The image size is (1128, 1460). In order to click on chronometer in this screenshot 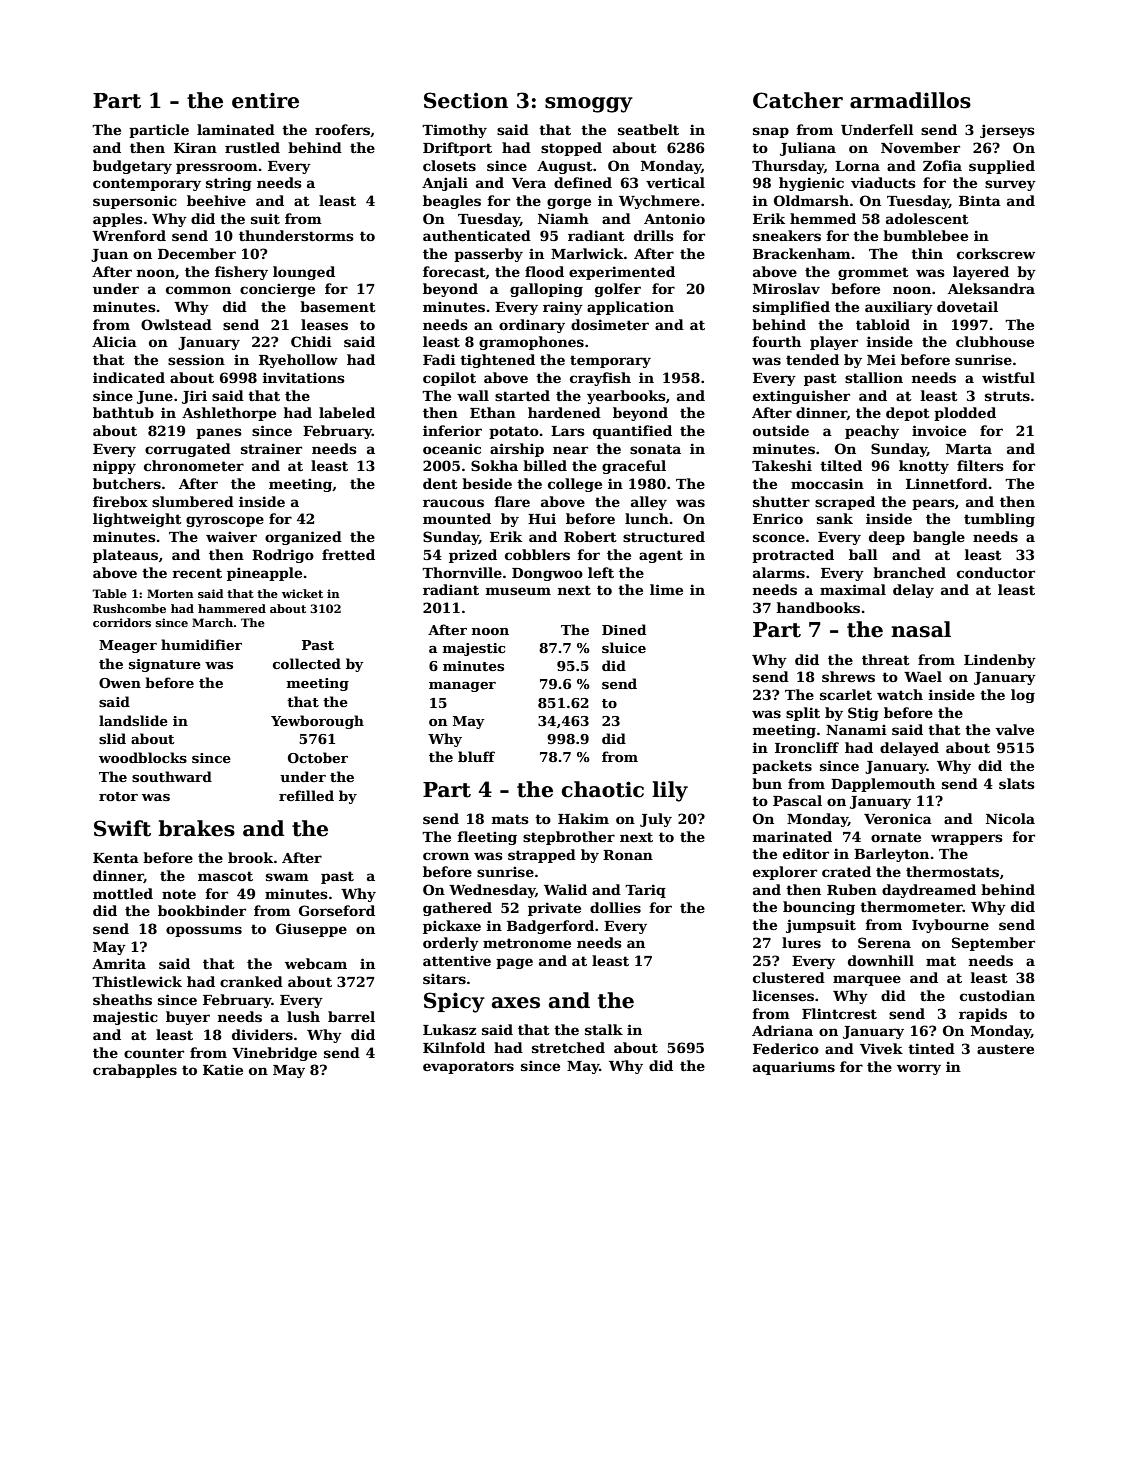, I will do `click(194, 465)`.
